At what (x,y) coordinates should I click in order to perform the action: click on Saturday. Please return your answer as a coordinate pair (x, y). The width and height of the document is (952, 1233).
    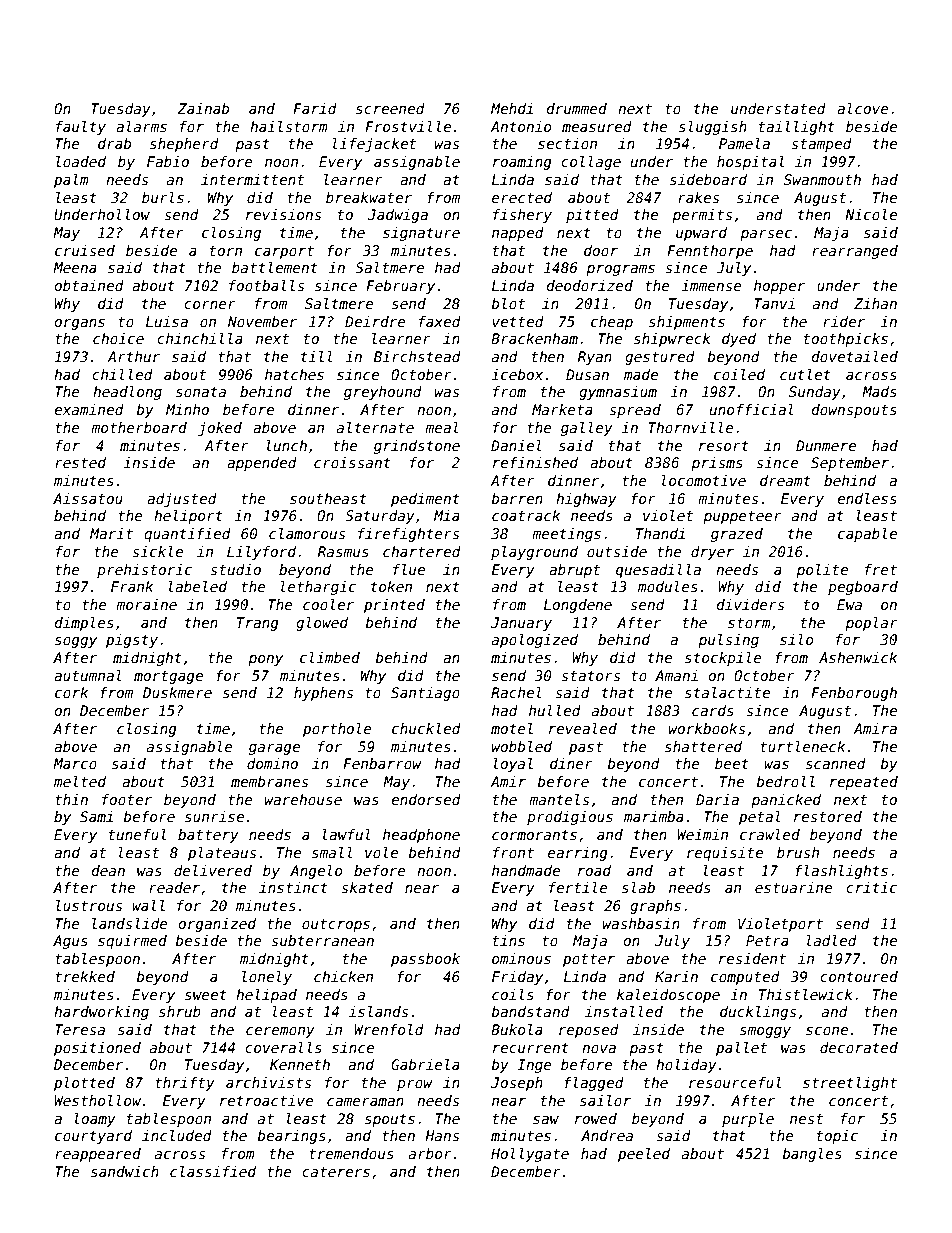
    Looking at the image, I should click on (380, 517).
